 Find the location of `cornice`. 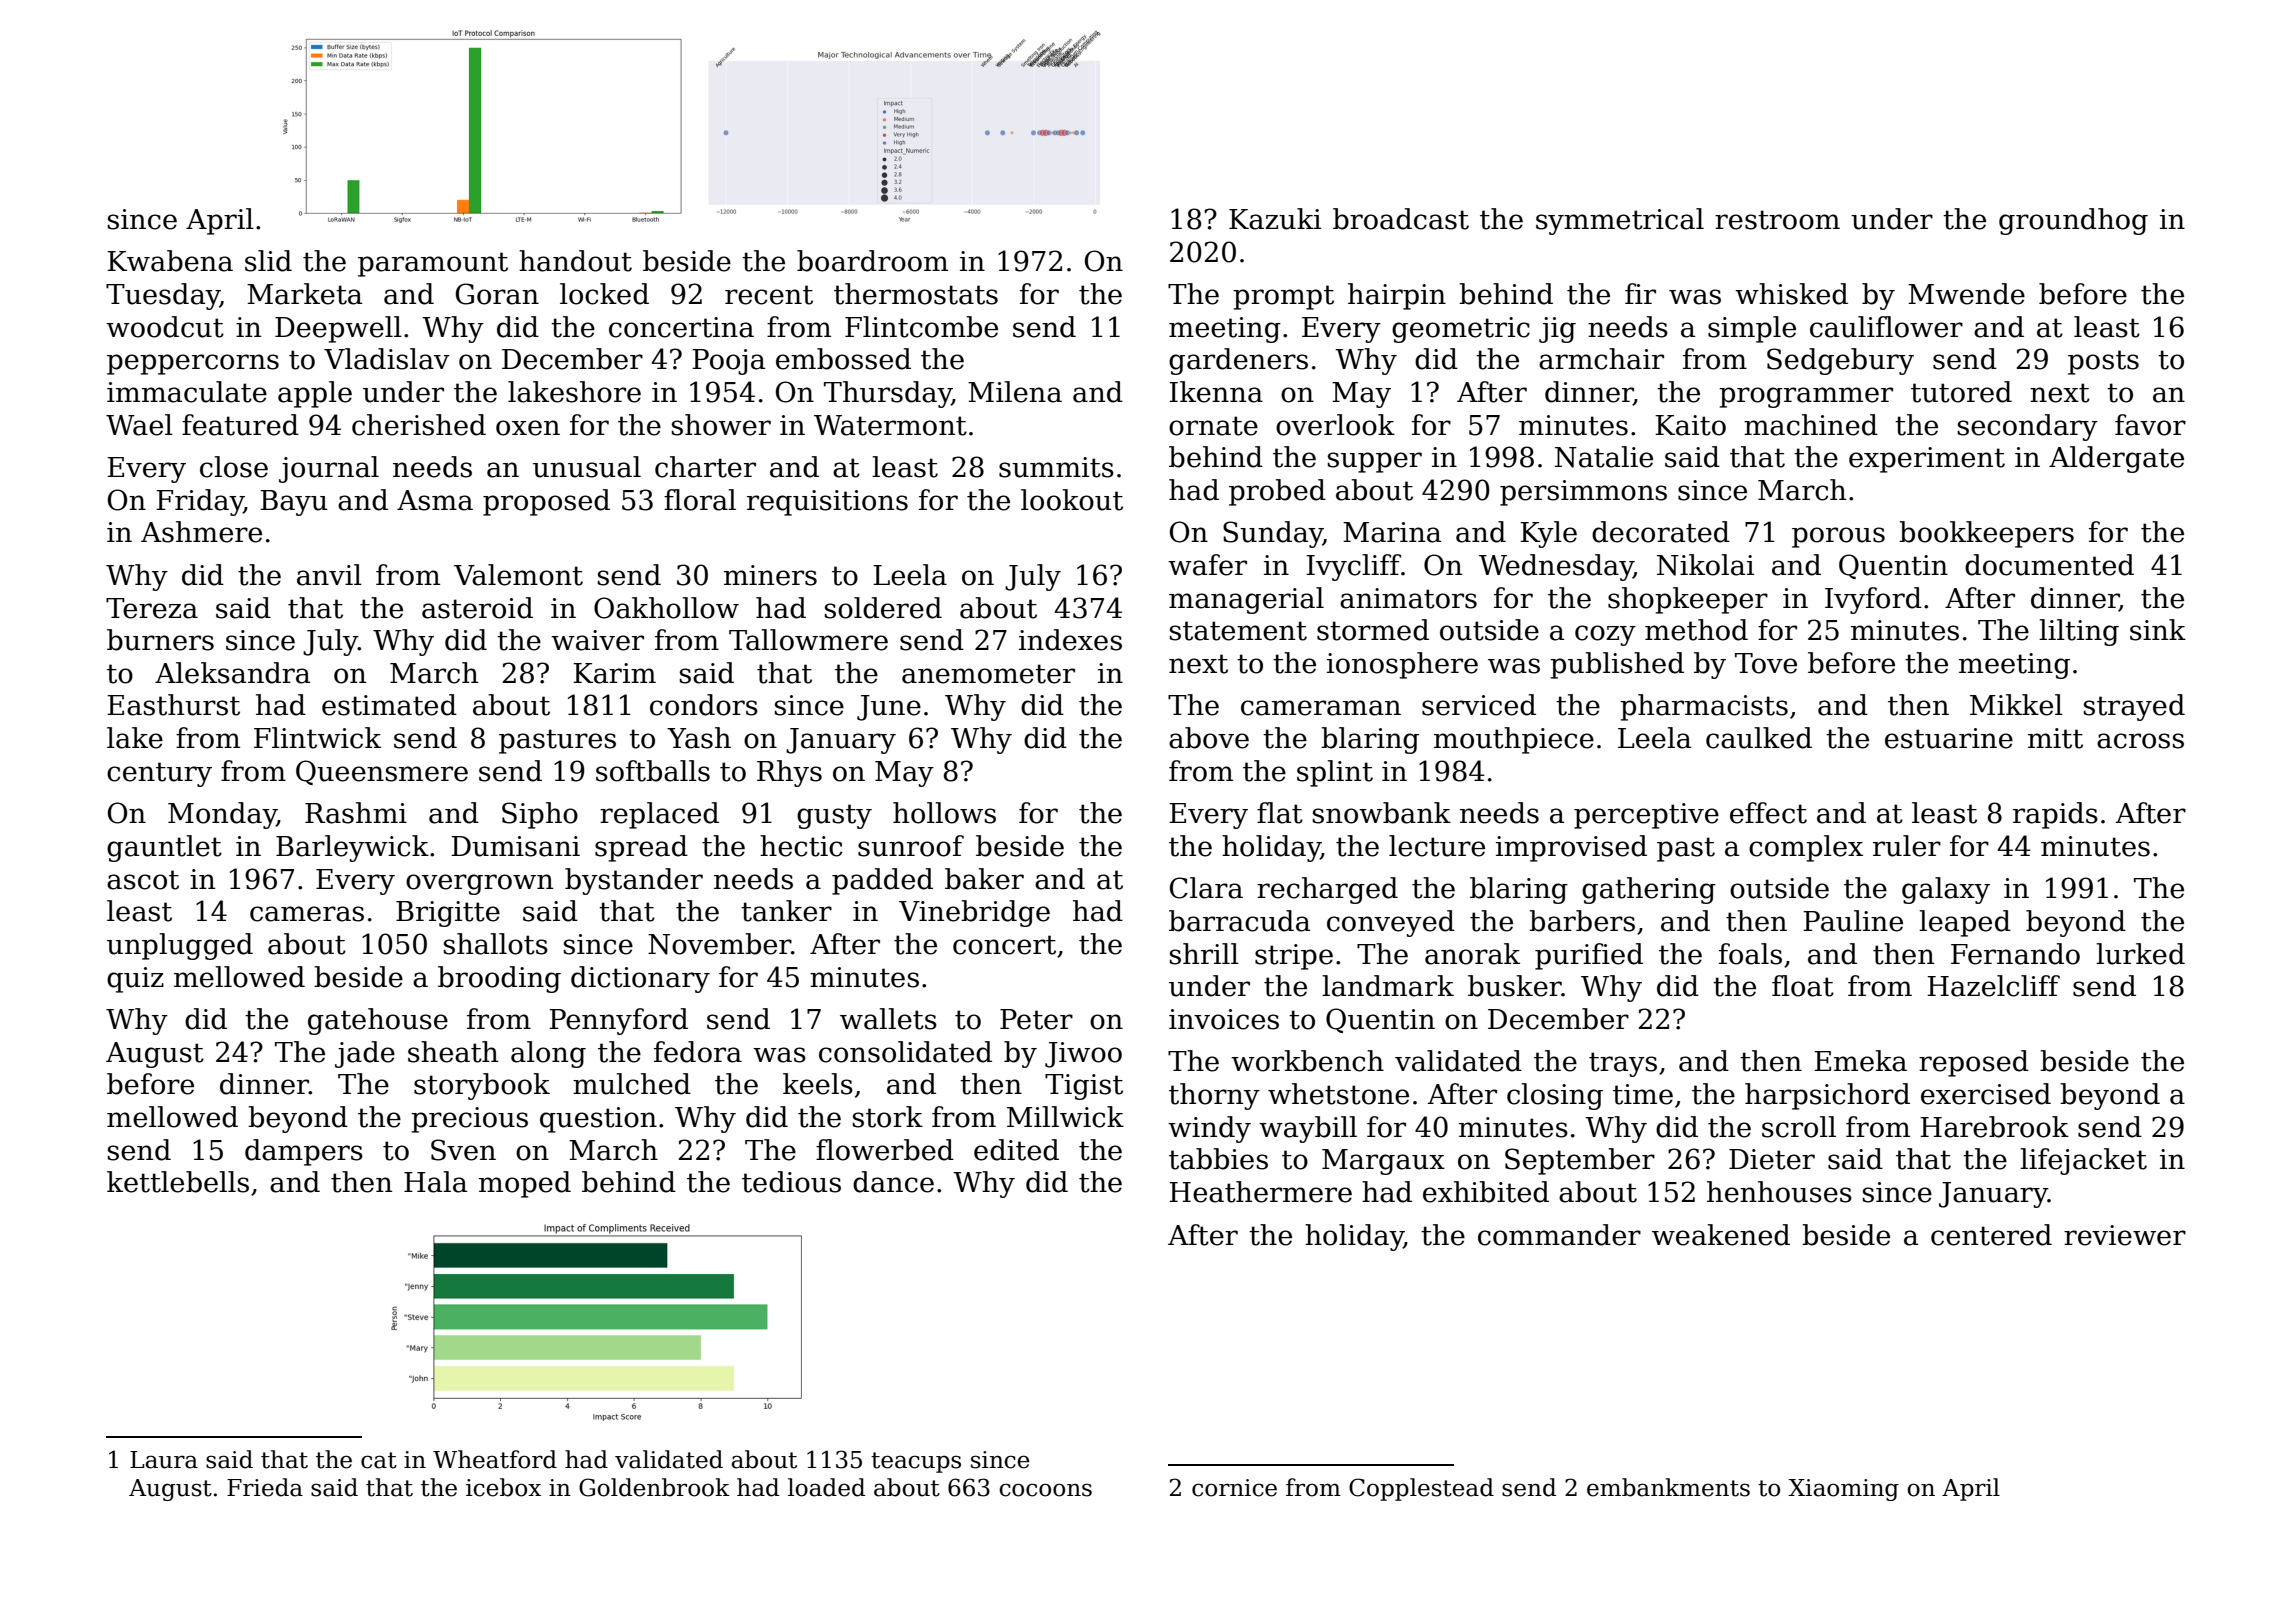

cornice is located at coordinates (1234, 1488).
